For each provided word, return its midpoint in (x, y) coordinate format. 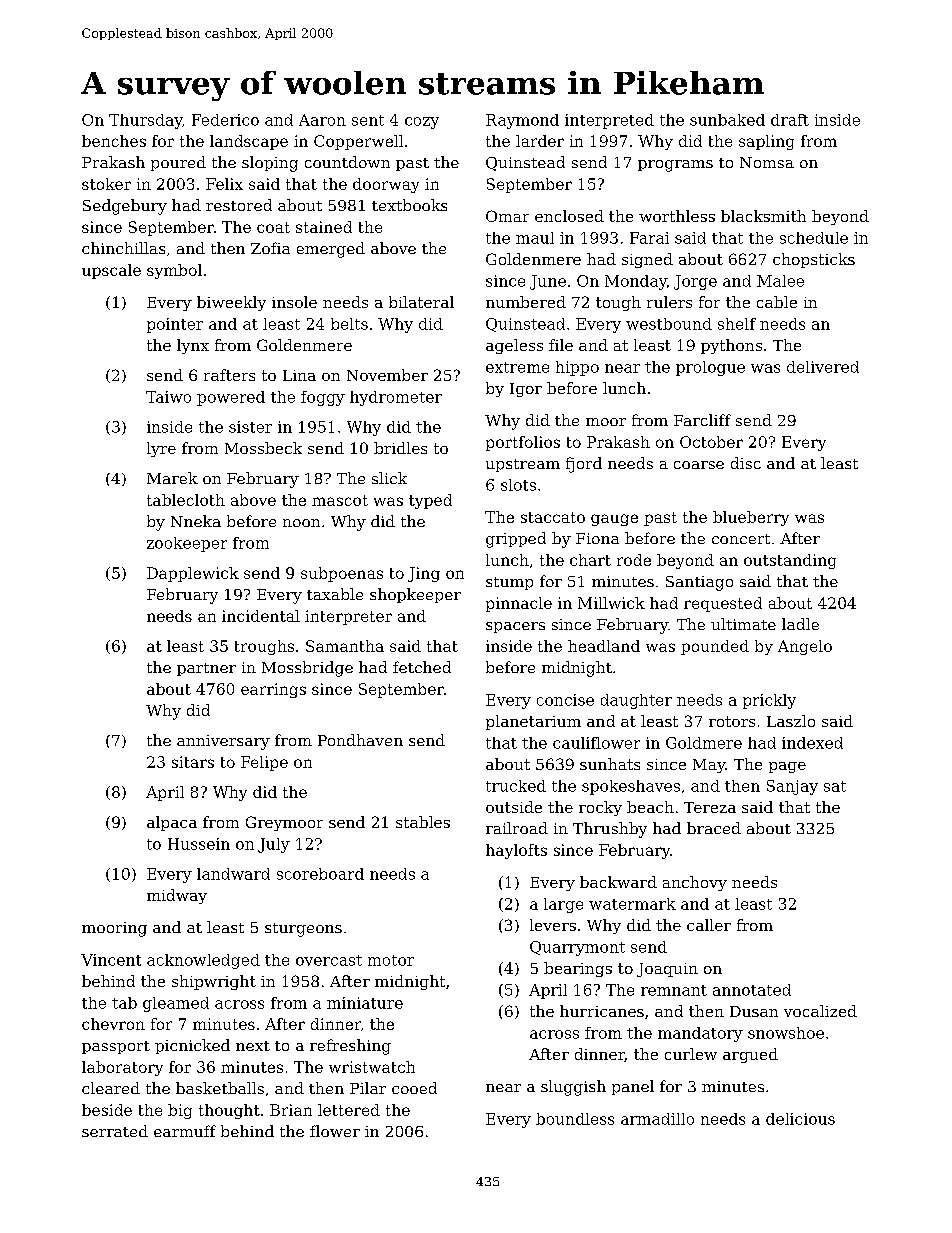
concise (565, 700)
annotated (752, 990)
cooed (414, 1088)
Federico (225, 120)
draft (790, 120)
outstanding (790, 561)
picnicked (192, 1046)
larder (540, 141)
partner (206, 669)
